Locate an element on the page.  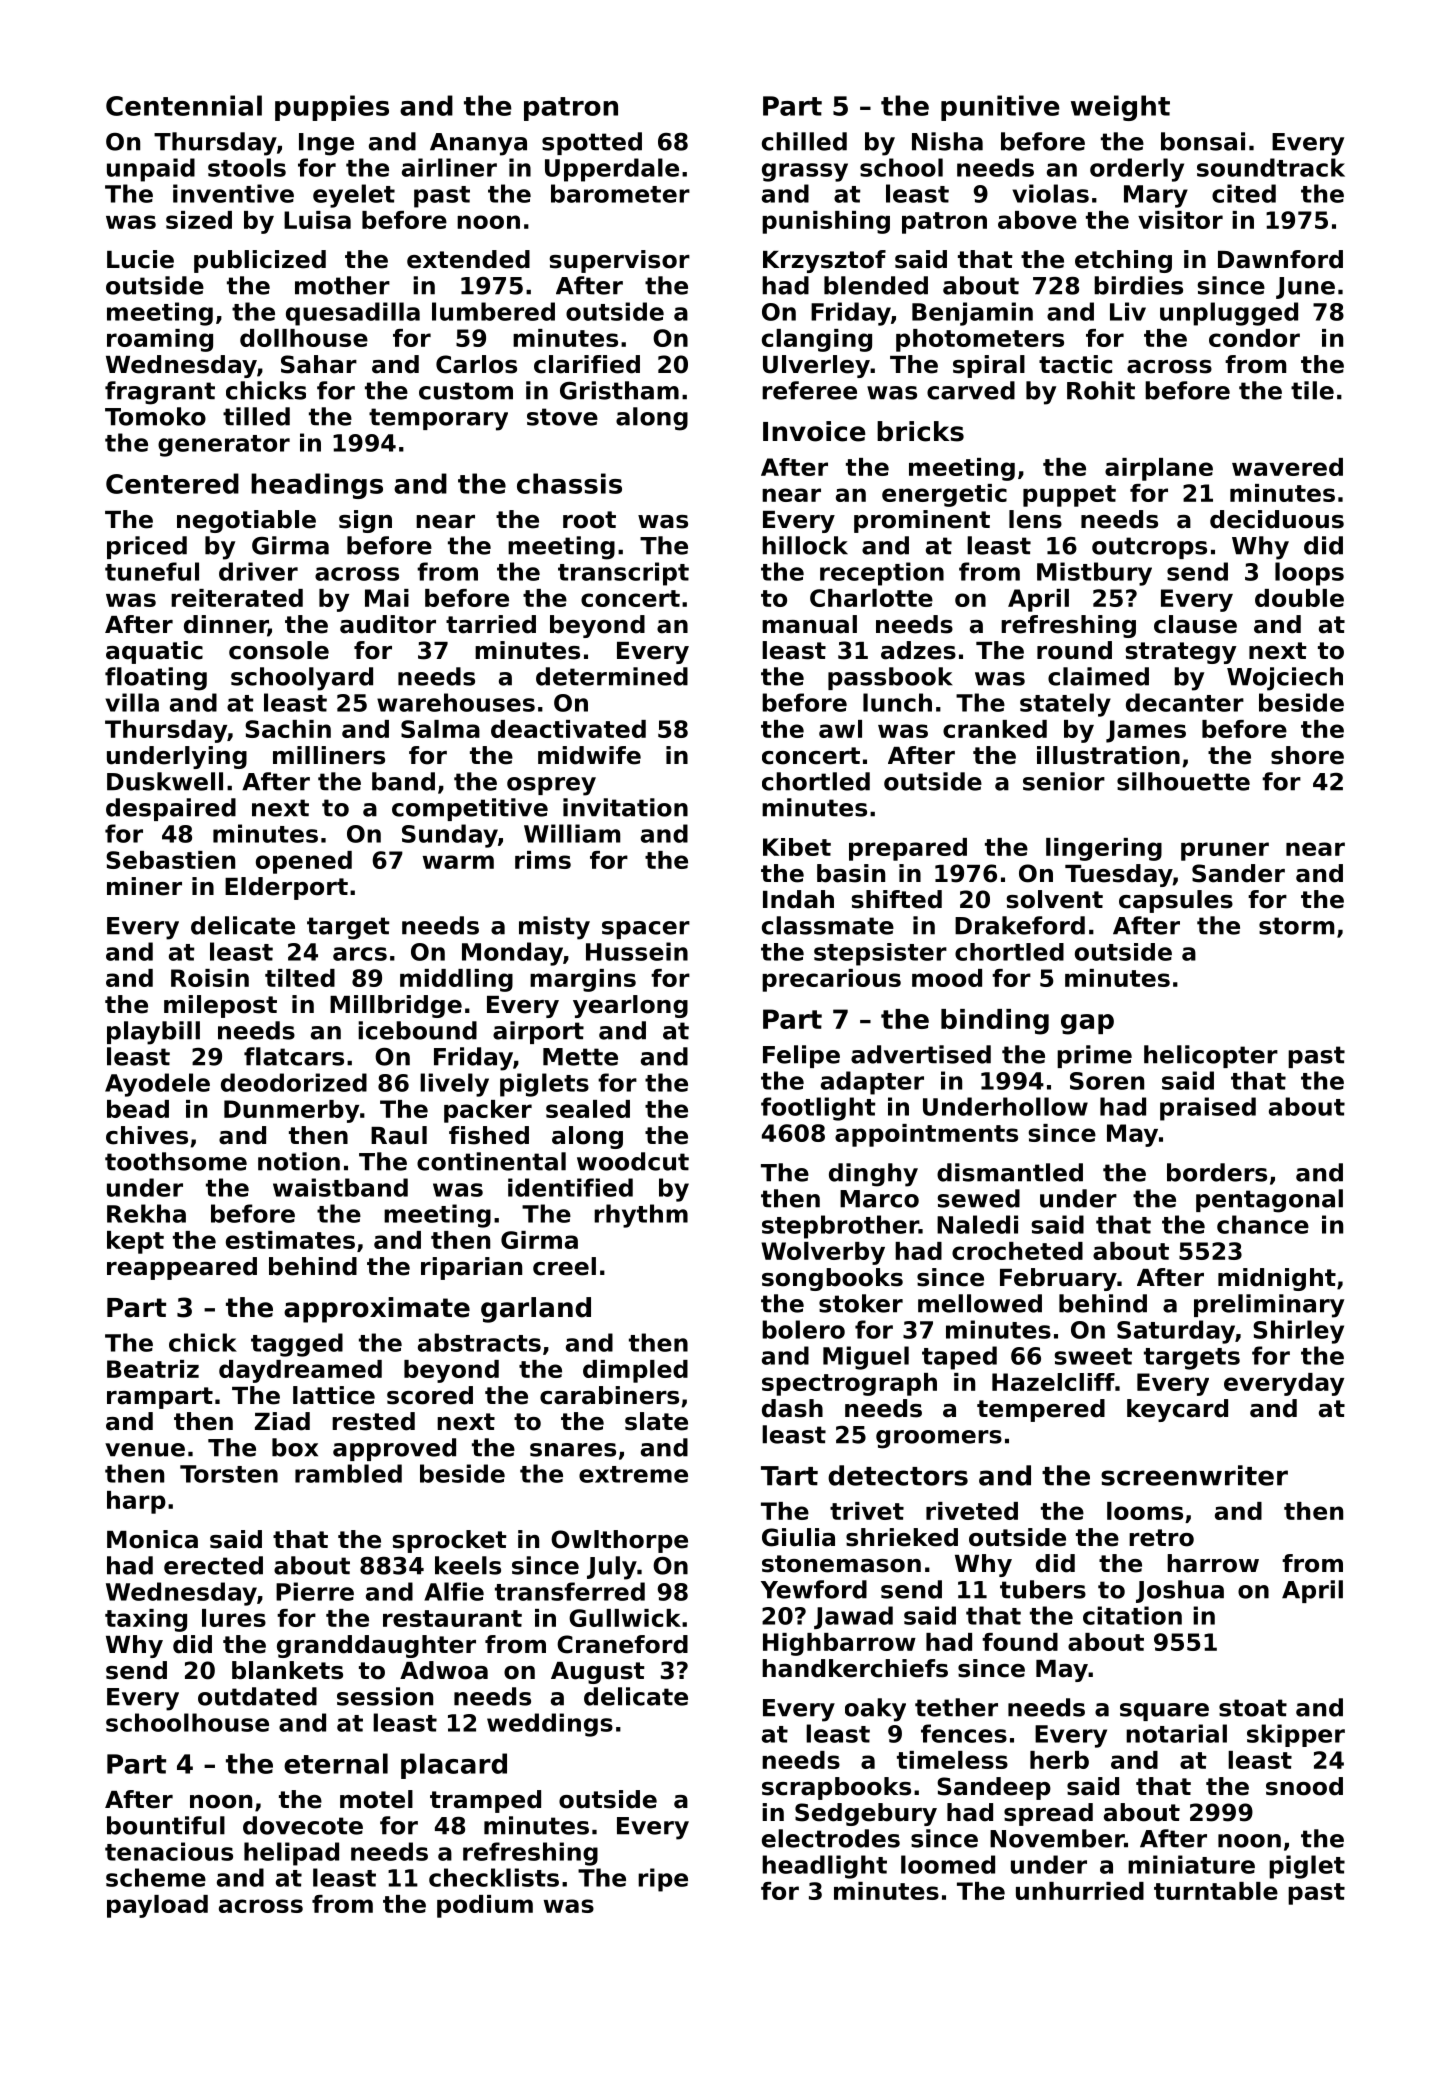
extended is located at coordinates (468, 259).
